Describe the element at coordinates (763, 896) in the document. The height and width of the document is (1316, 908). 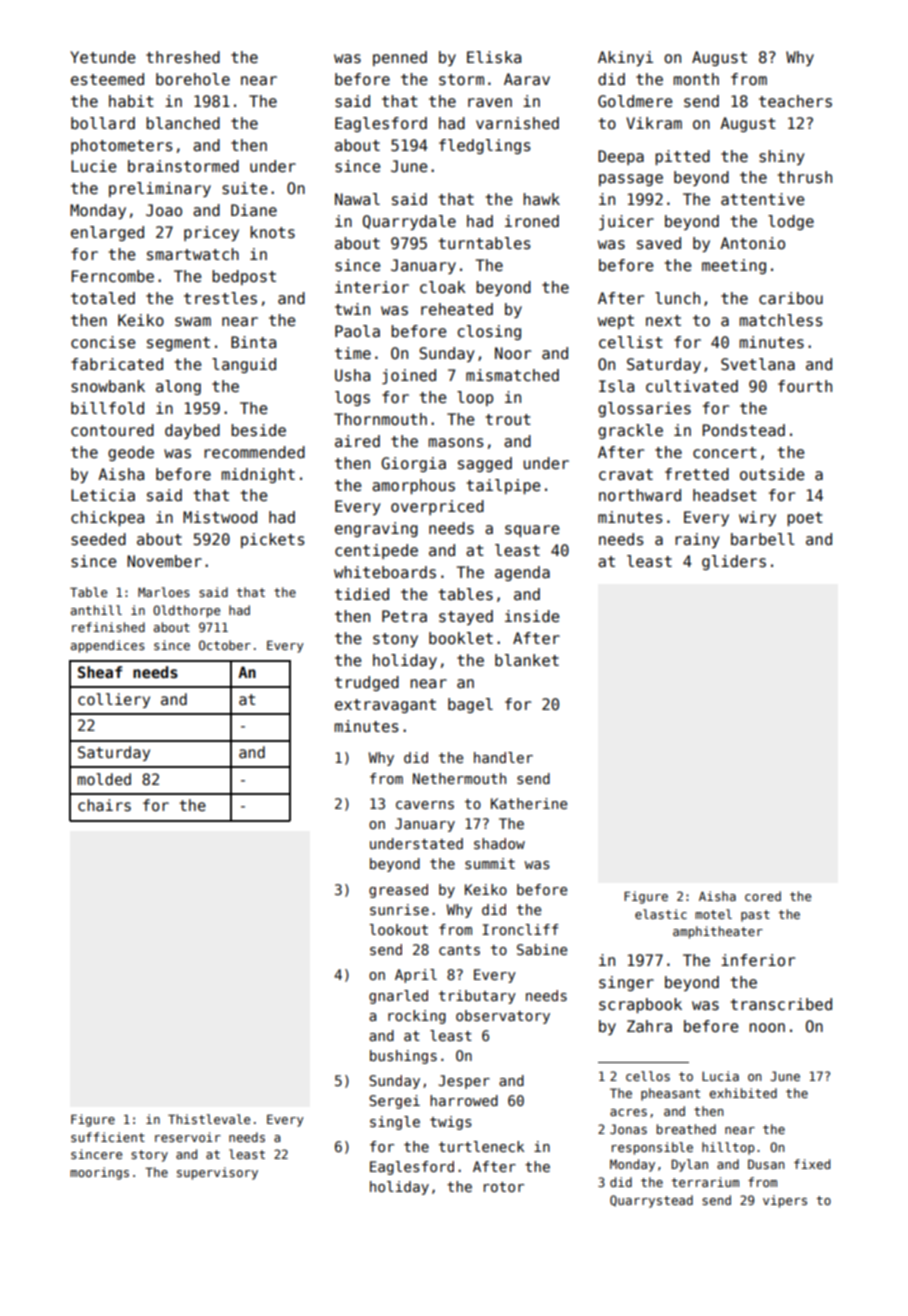
I see `cored` at that location.
